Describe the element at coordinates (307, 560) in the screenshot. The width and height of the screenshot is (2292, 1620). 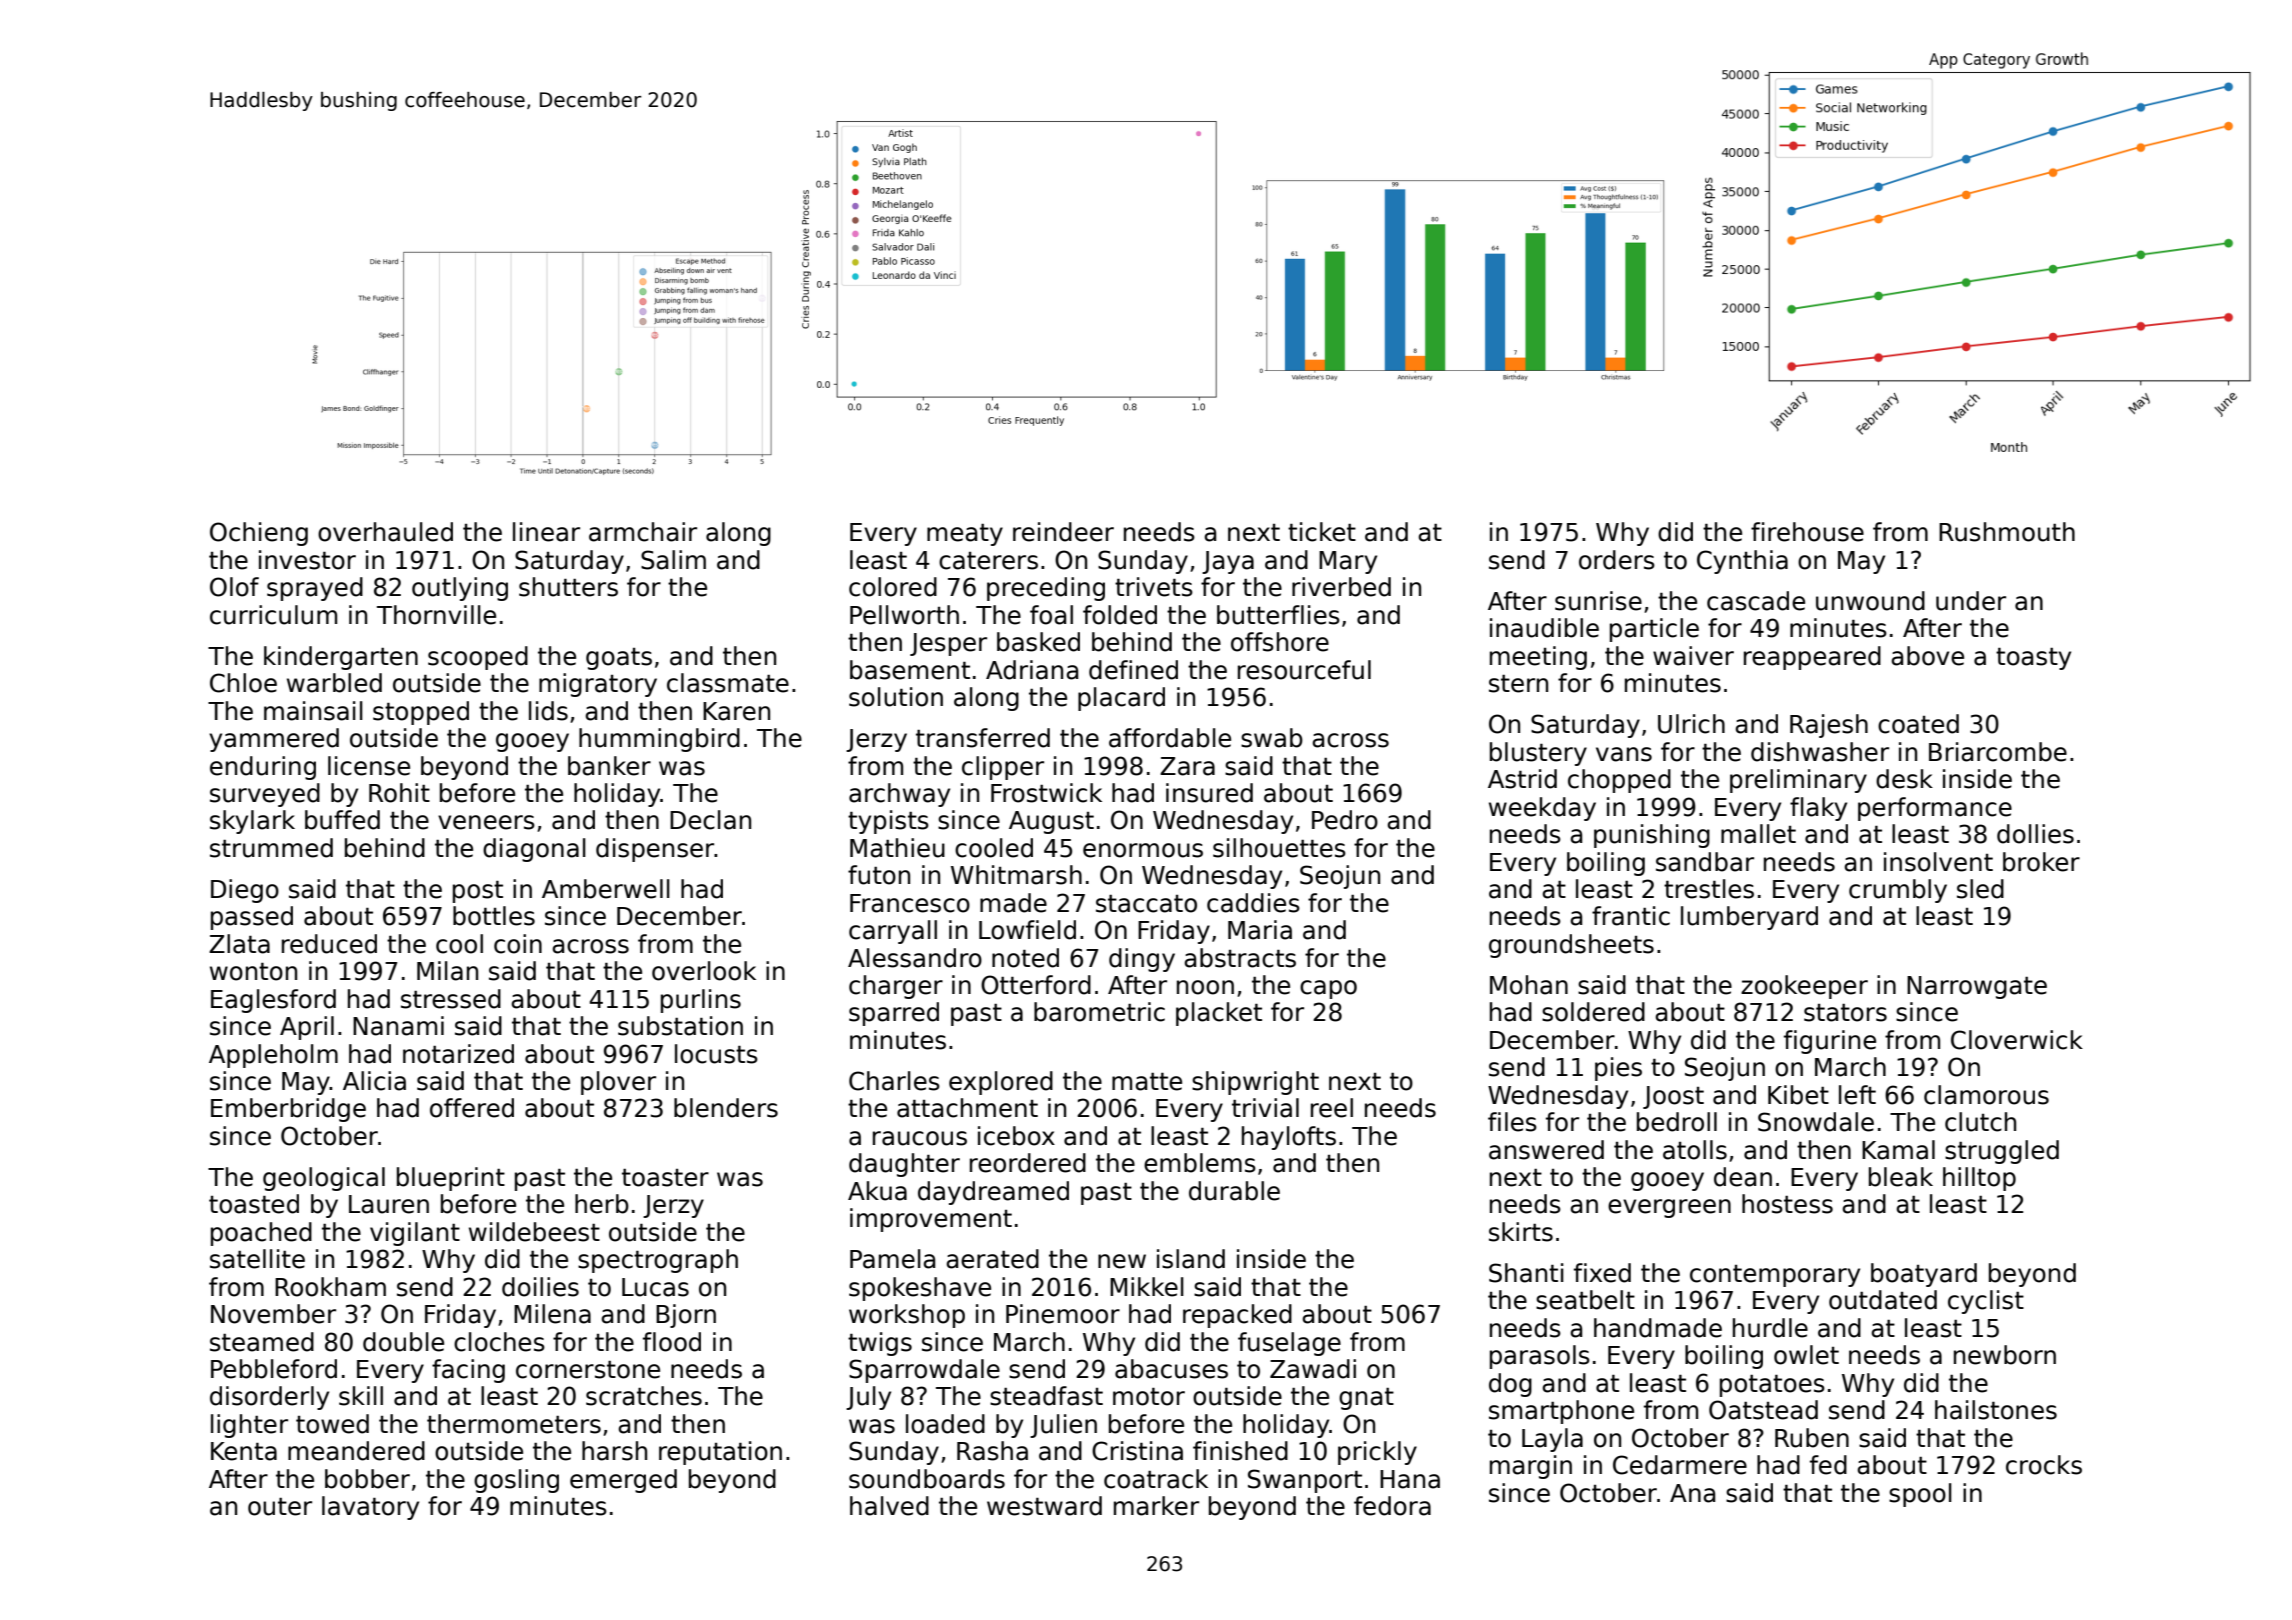
I see `investor` at that location.
